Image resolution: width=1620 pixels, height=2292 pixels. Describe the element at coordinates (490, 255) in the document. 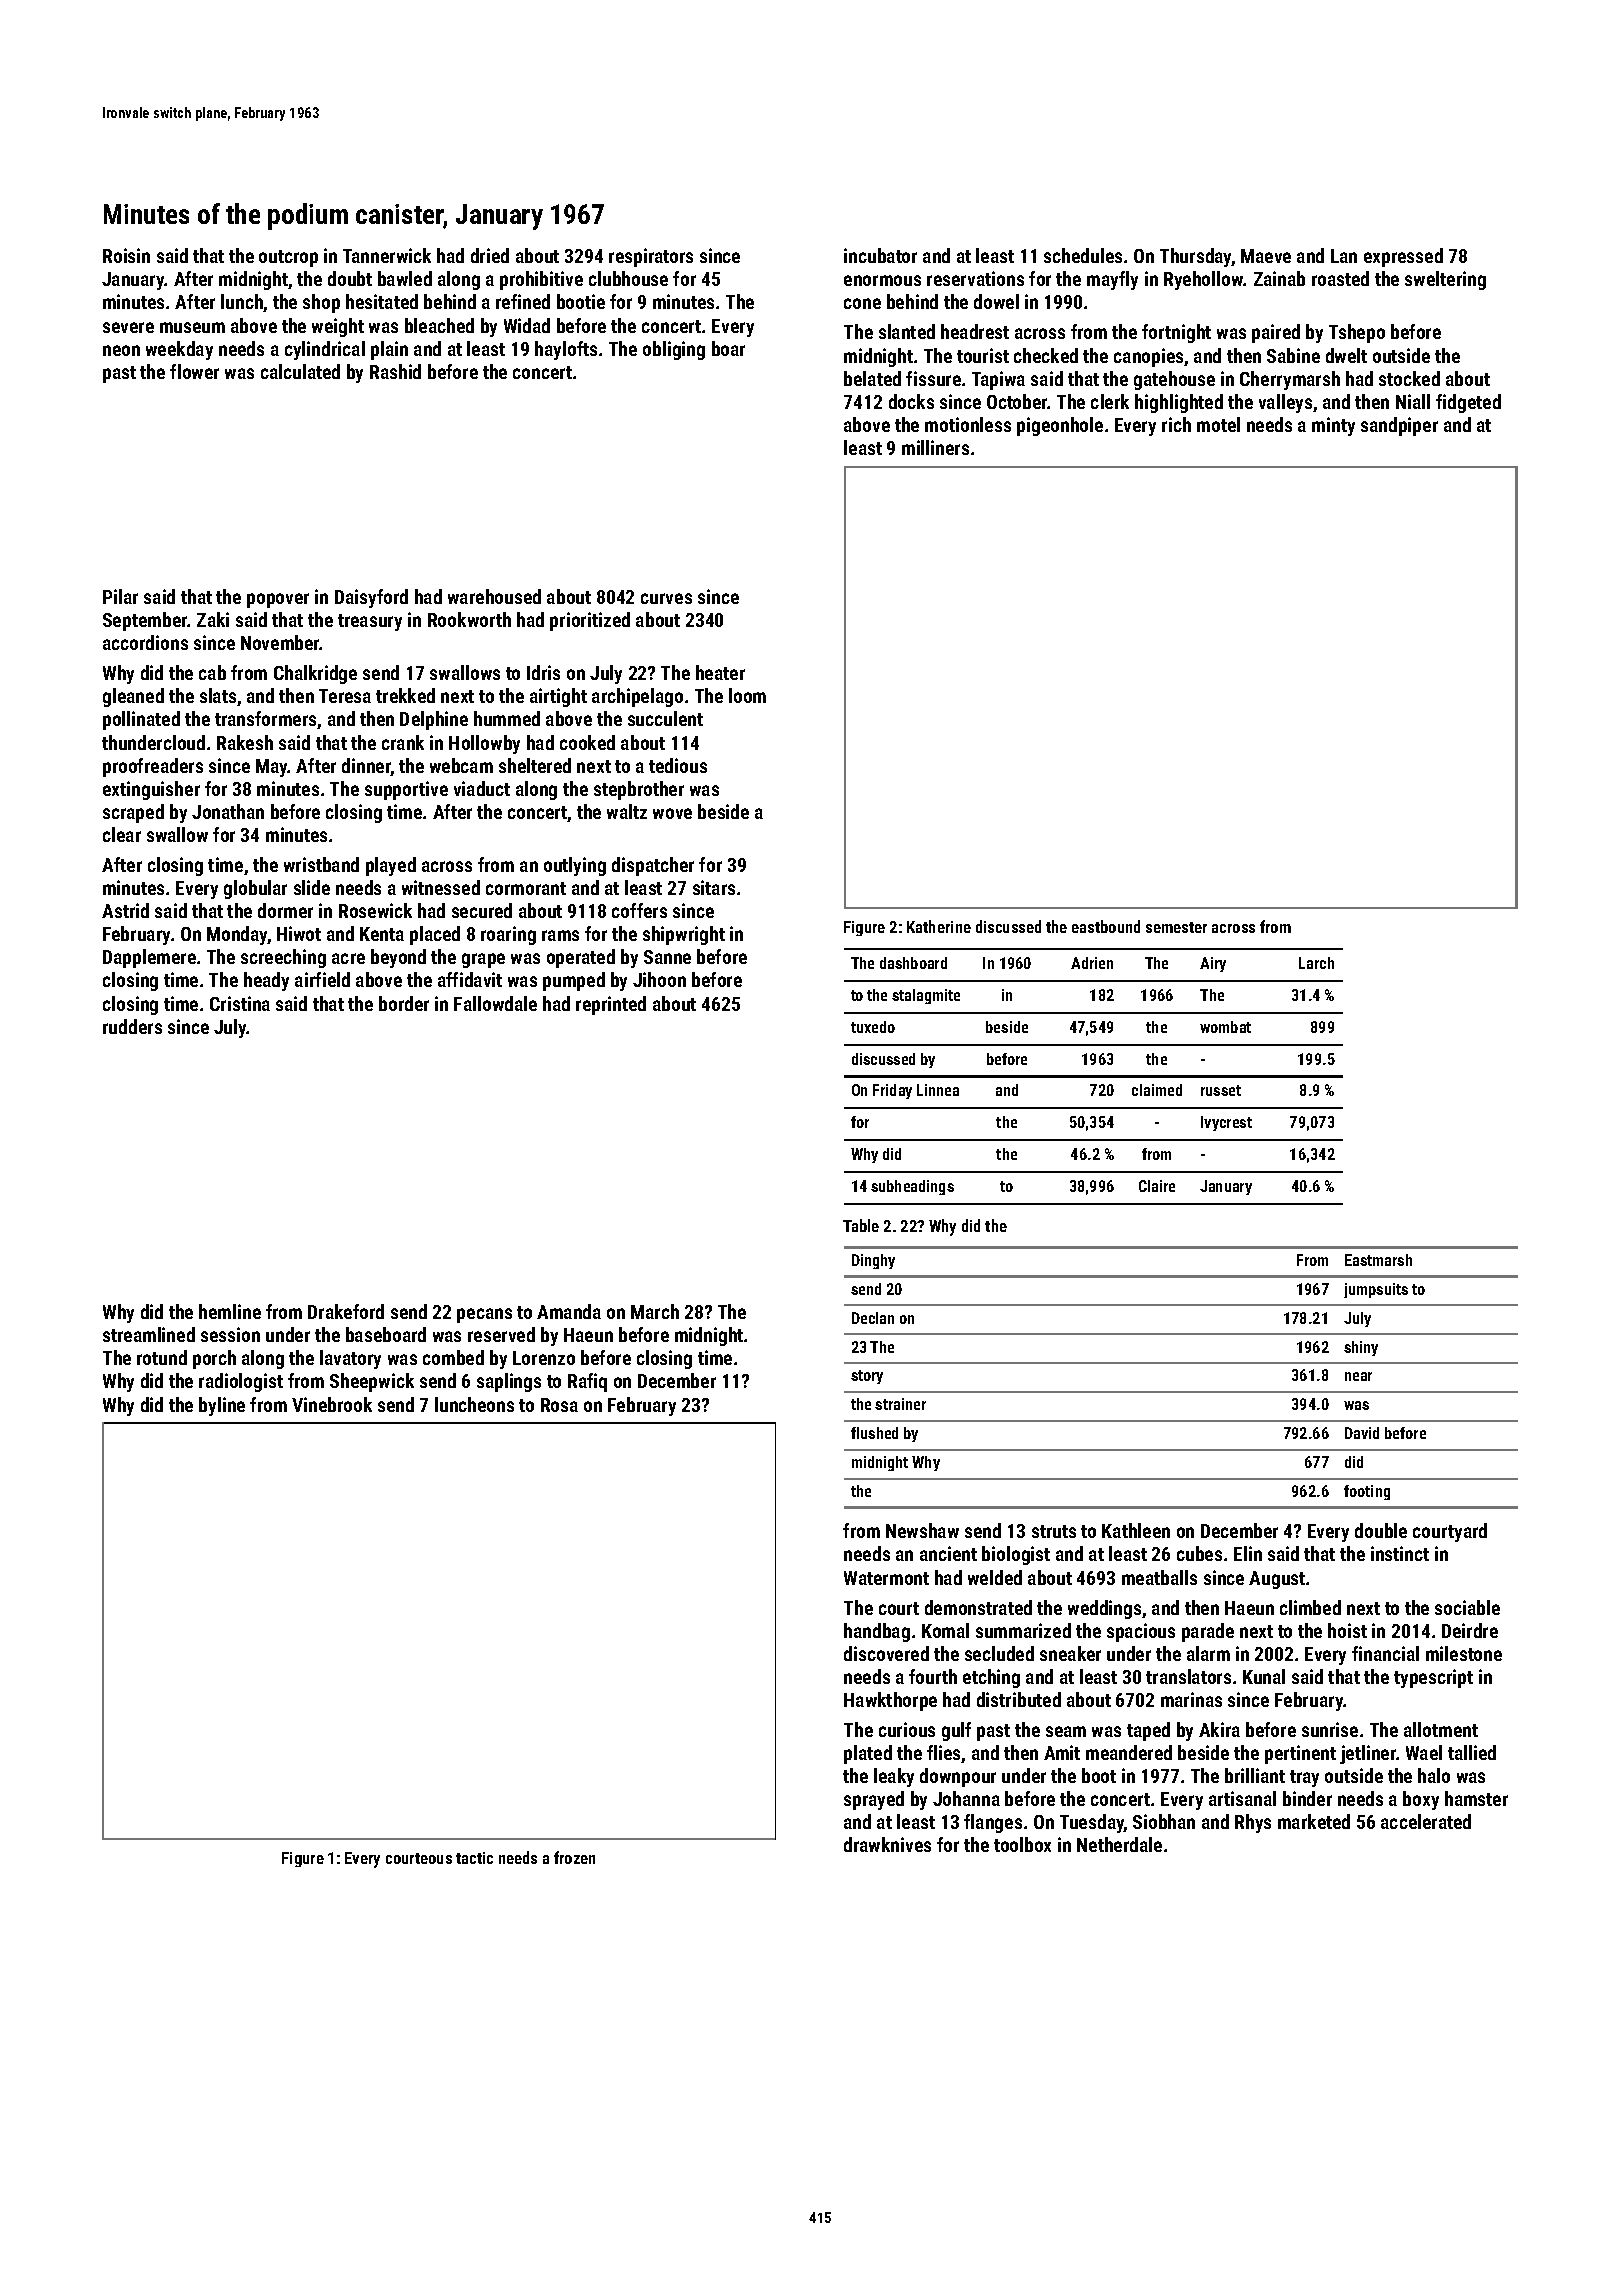

I see `dried` at that location.
